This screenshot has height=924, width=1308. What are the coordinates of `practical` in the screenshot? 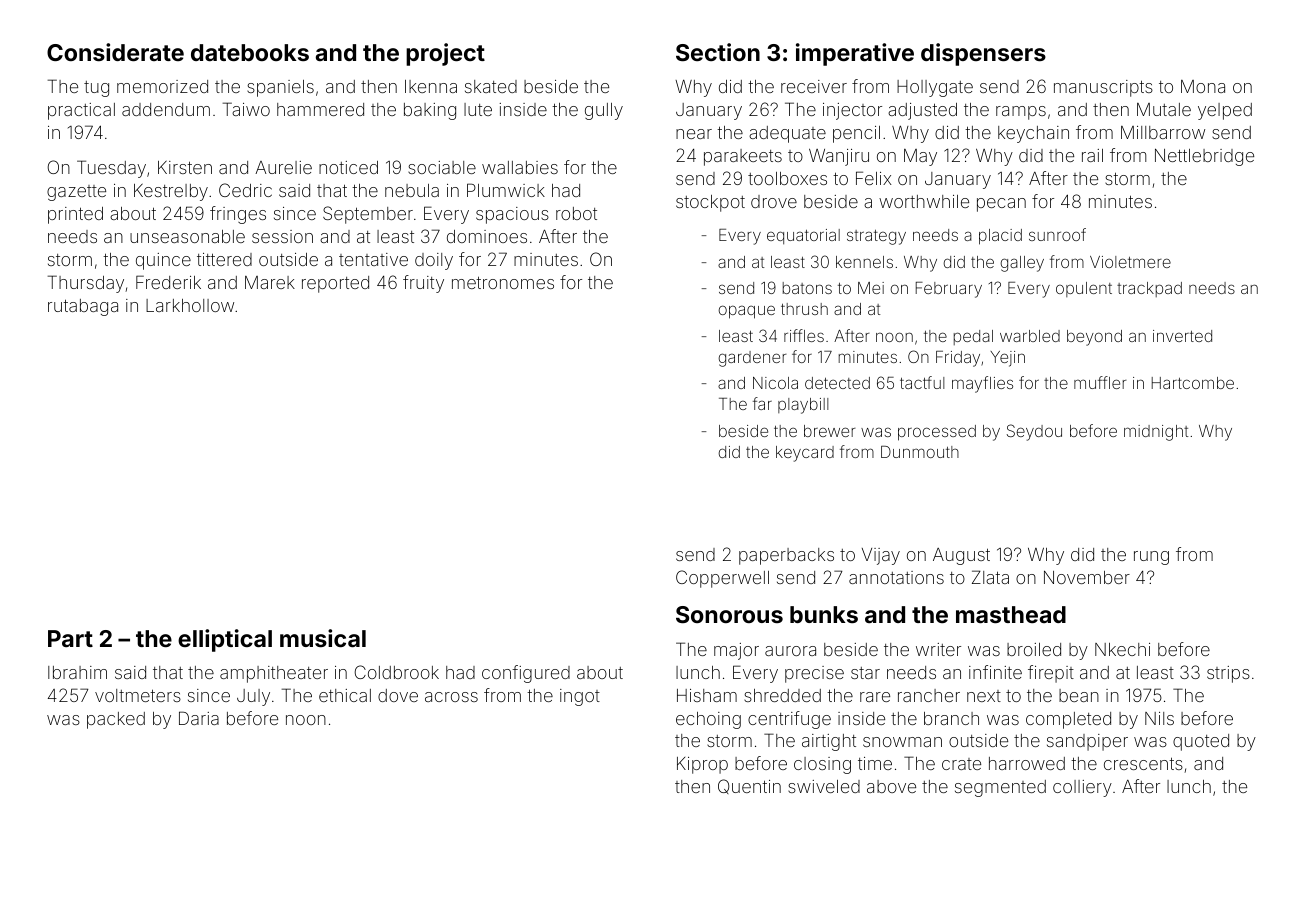 It's located at (81, 111).
